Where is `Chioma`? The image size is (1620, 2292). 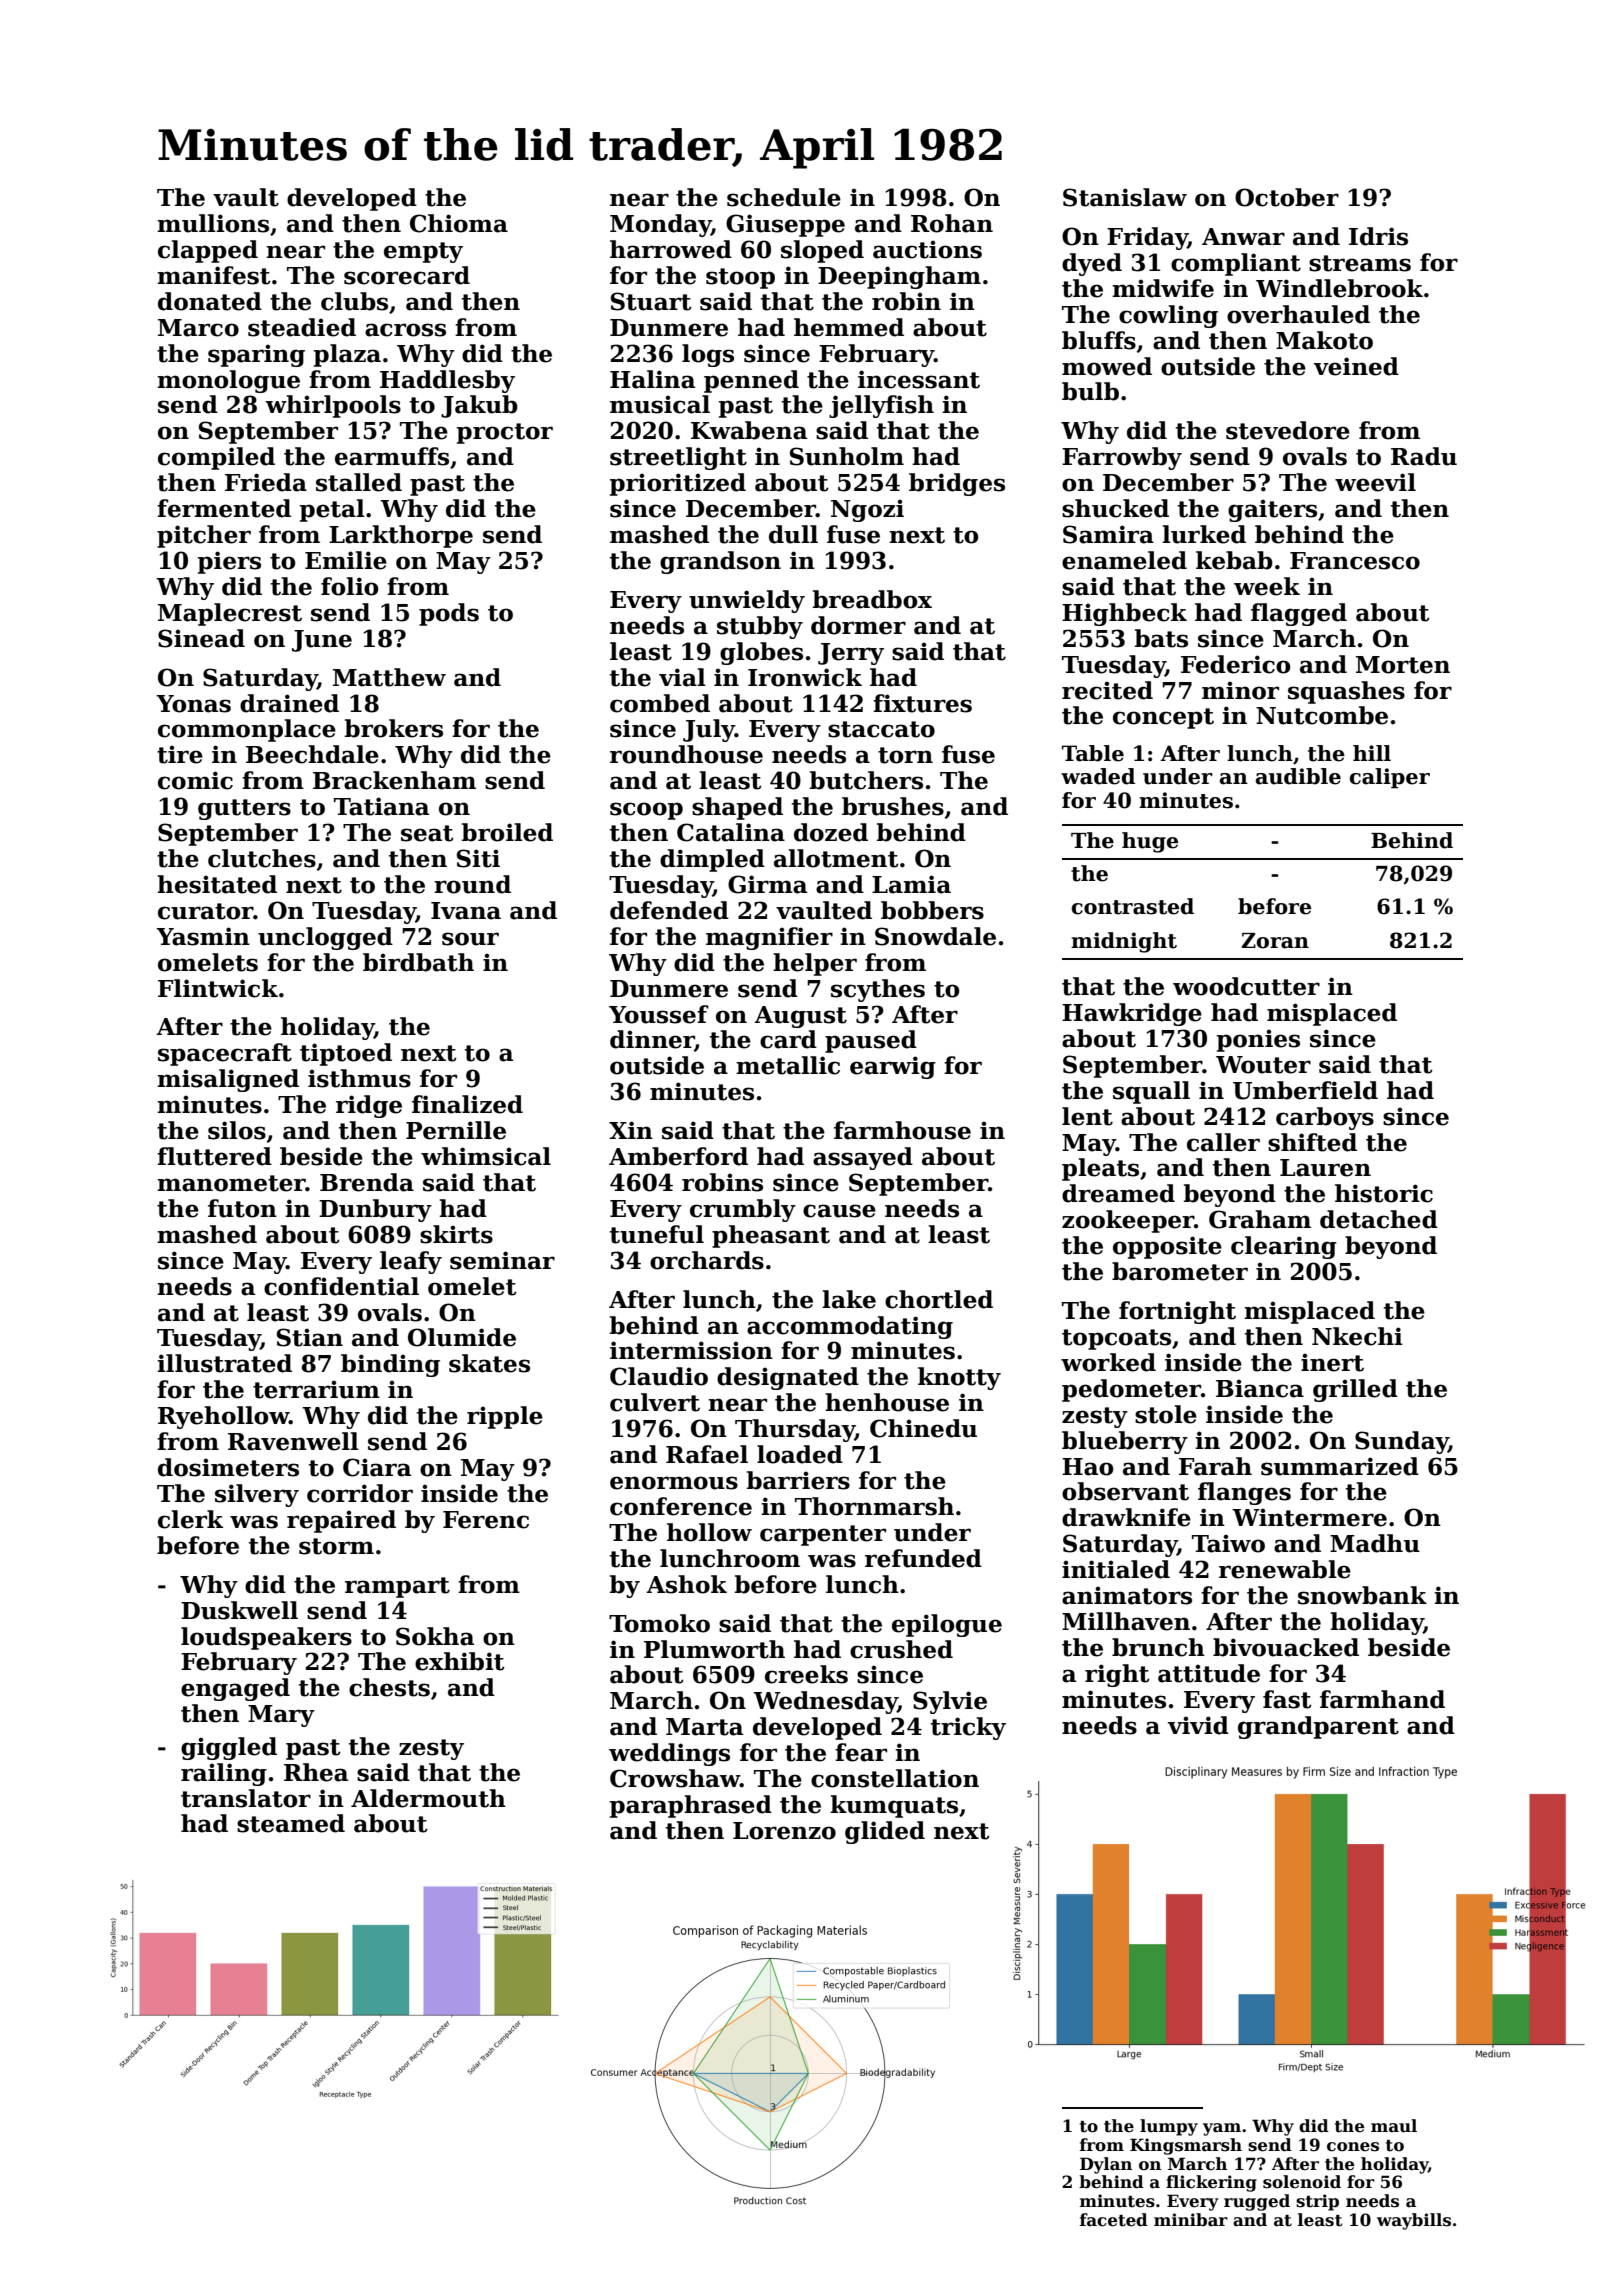 Chioma is located at coordinates (459, 223).
